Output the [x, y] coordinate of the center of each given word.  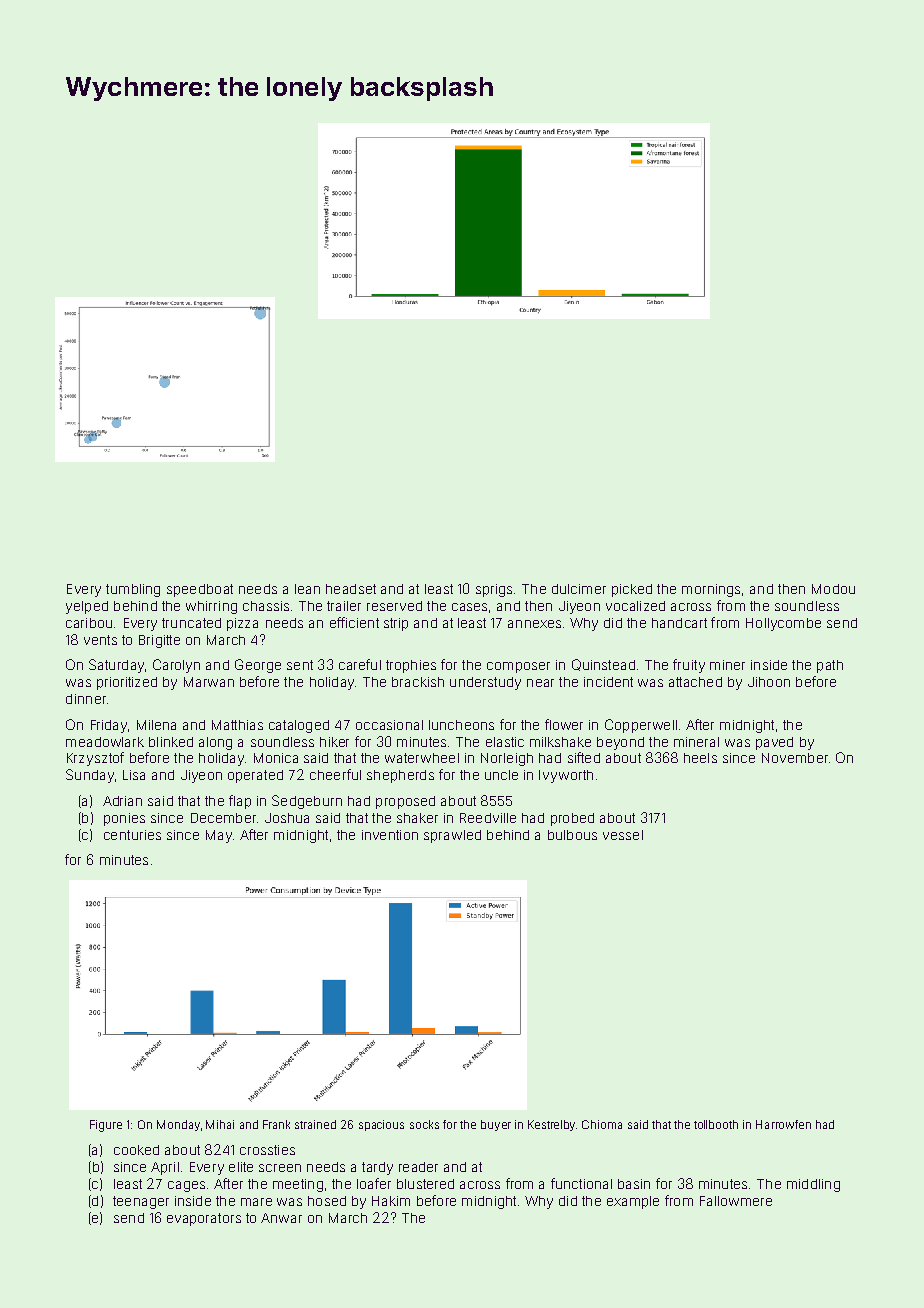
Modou [833, 589]
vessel [623, 835]
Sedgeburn [307, 802]
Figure [106, 1126]
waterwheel [422, 758]
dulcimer [579, 589]
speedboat [200, 590]
